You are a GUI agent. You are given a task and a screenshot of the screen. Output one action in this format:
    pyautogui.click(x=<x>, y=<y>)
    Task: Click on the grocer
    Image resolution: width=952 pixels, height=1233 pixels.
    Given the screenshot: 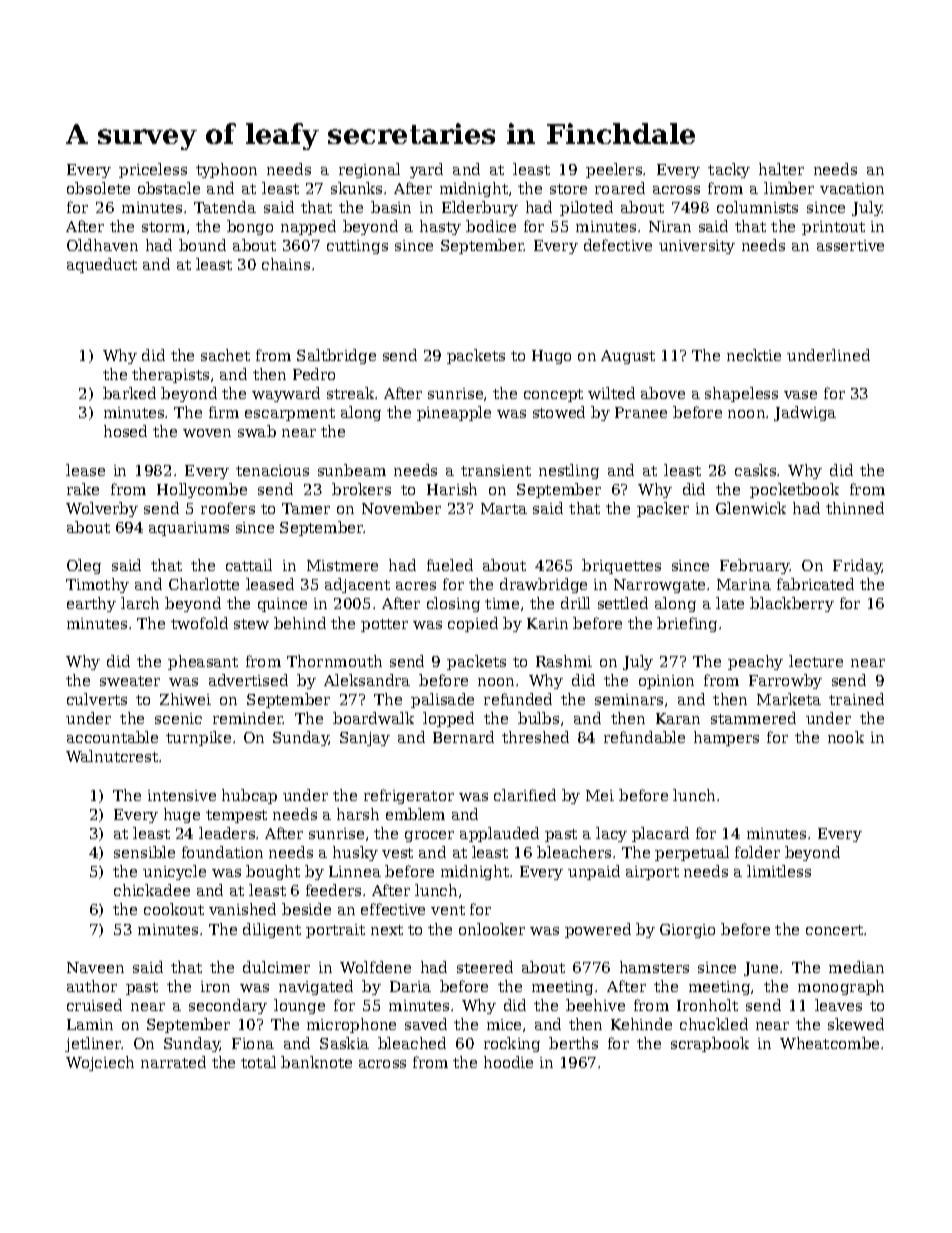 What is the action you would take?
    pyautogui.click(x=429, y=836)
